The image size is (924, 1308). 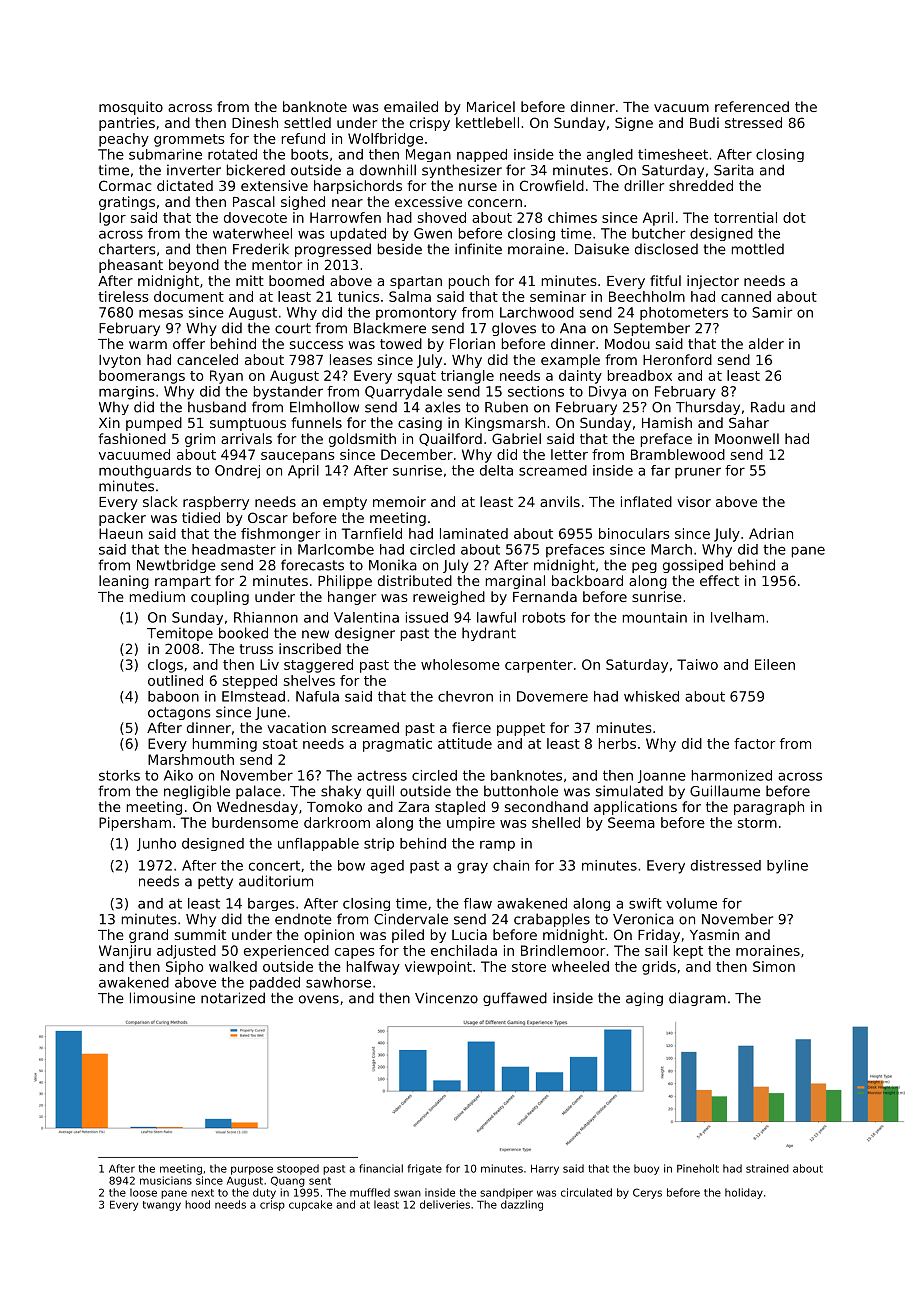 I want to click on mosquito, so click(x=131, y=108).
